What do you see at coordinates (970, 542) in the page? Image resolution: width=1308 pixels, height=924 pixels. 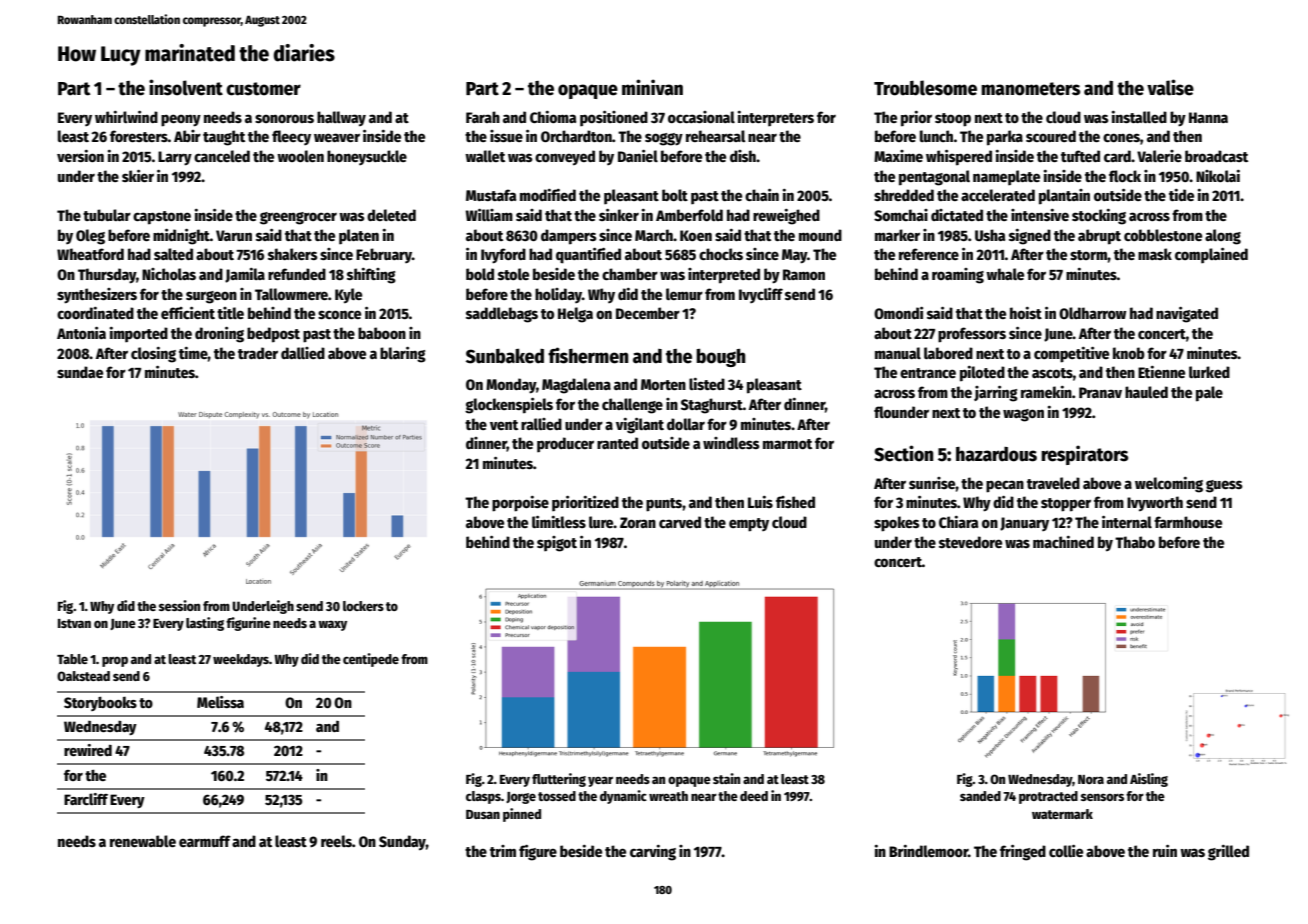 I see `stevedore` at bounding box center [970, 542].
